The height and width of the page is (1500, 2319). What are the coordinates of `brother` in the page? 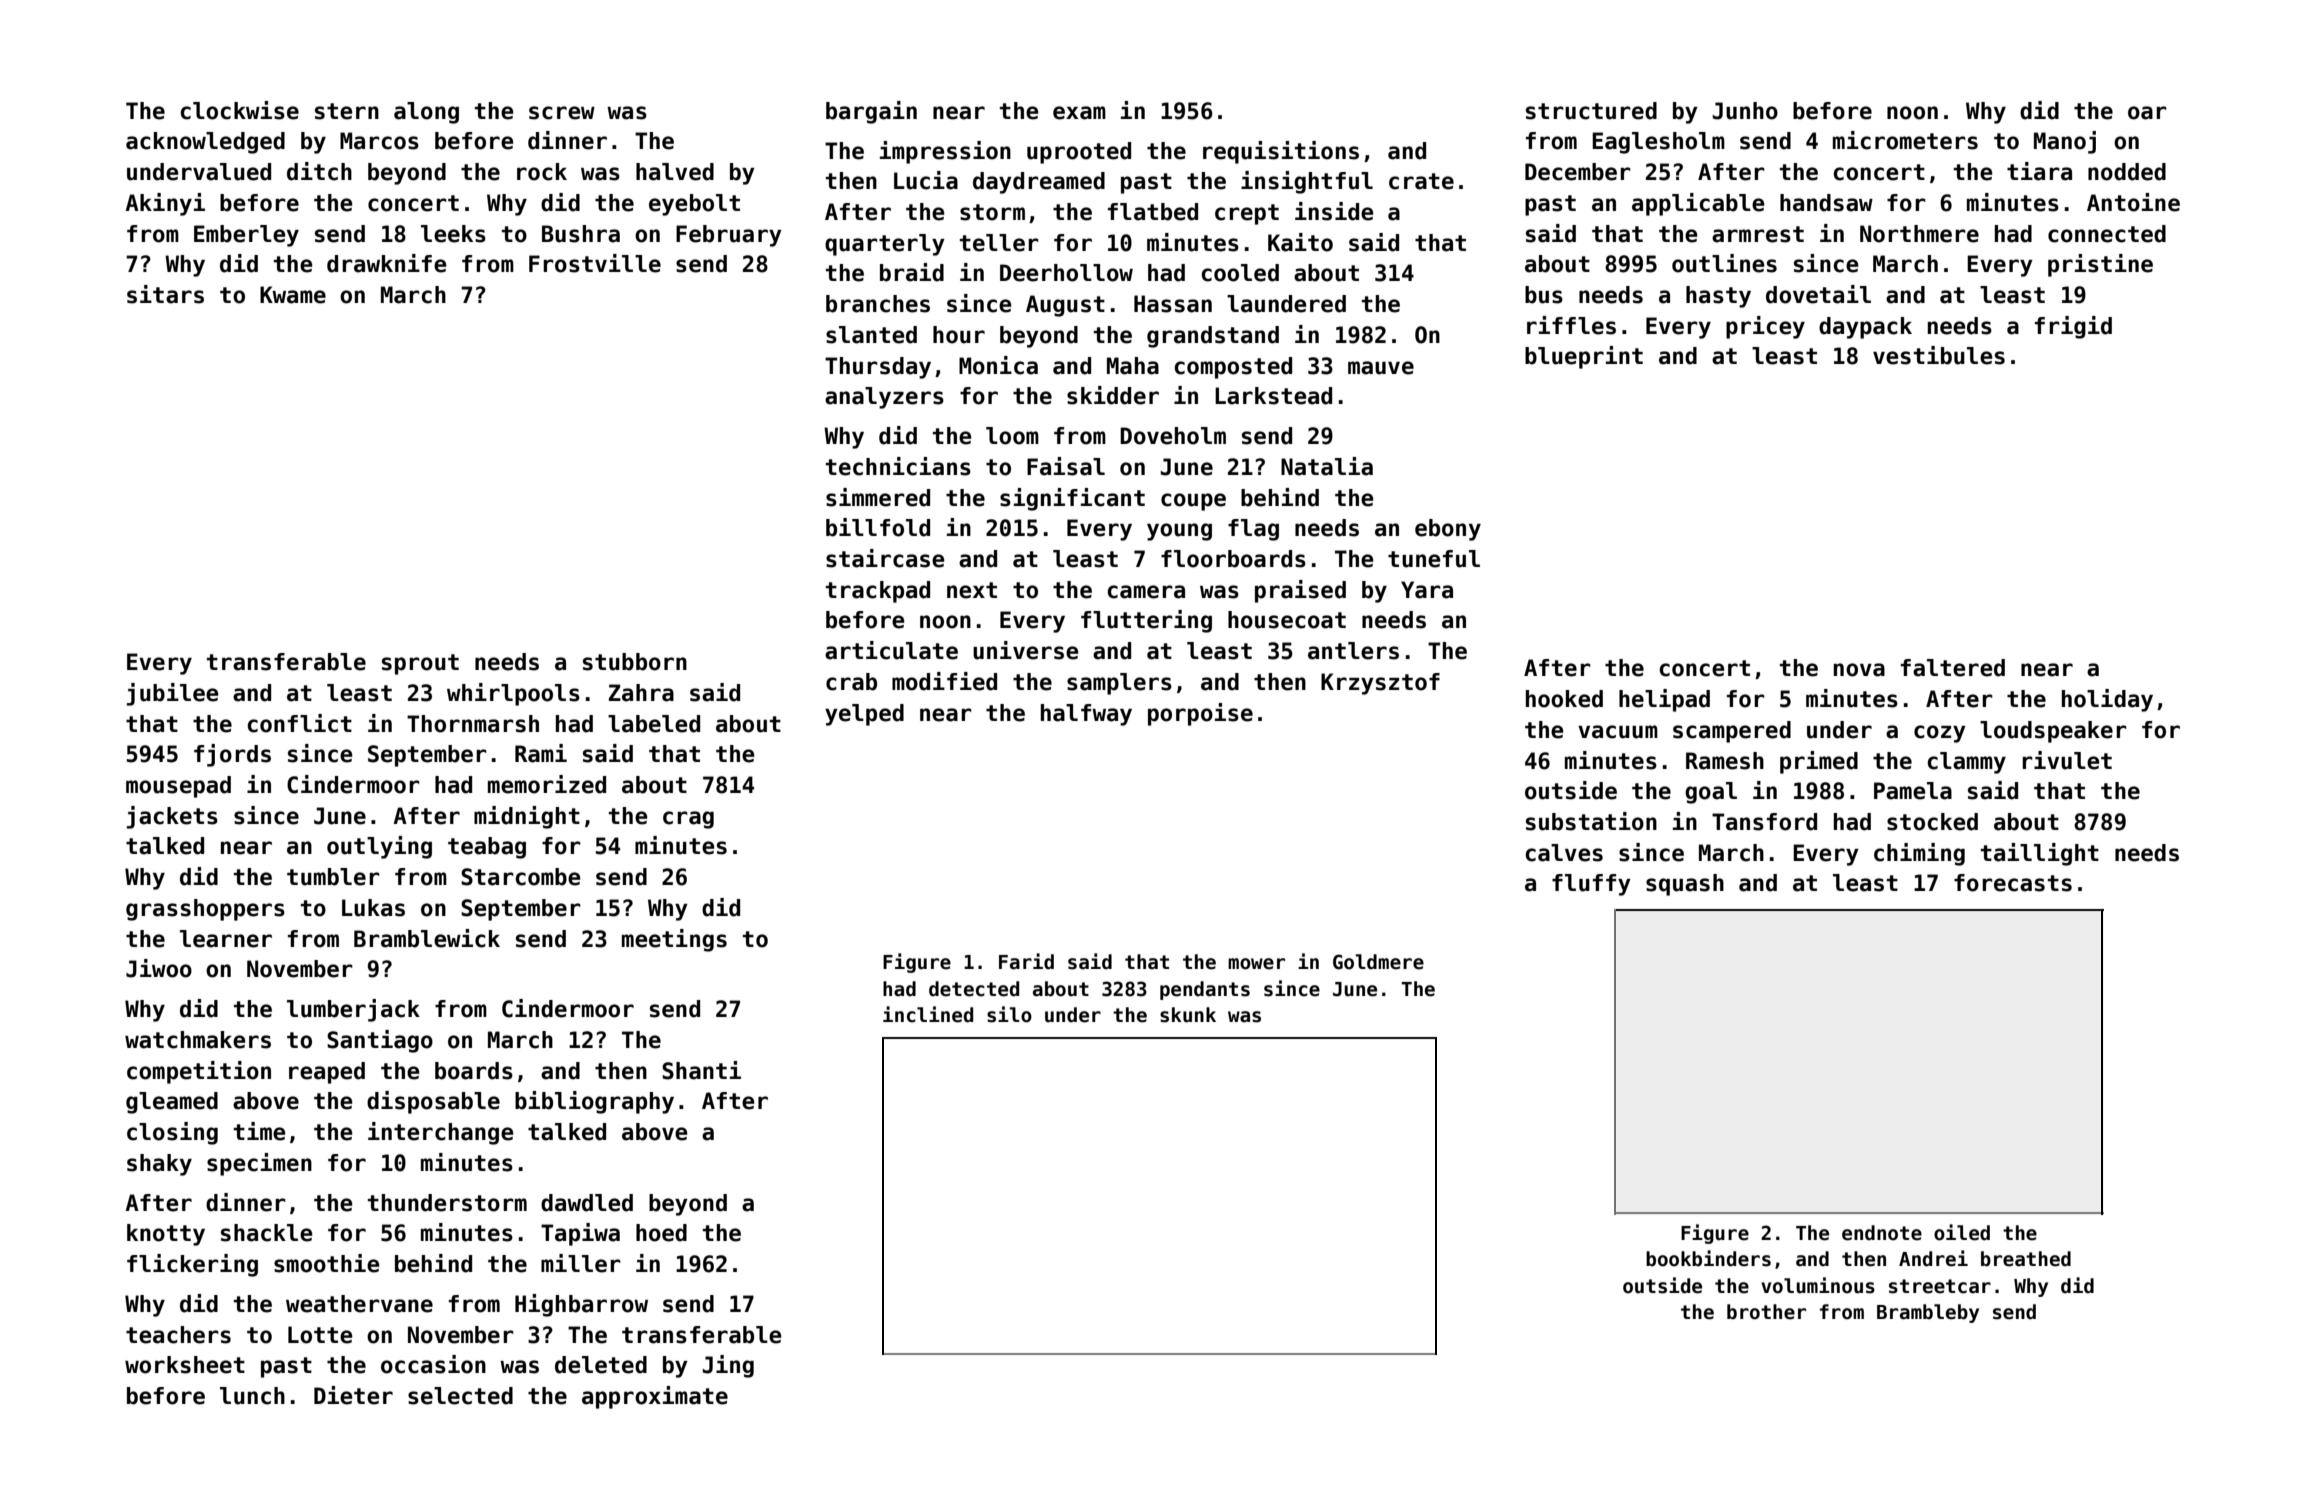 It's located at (1766, 1312).
